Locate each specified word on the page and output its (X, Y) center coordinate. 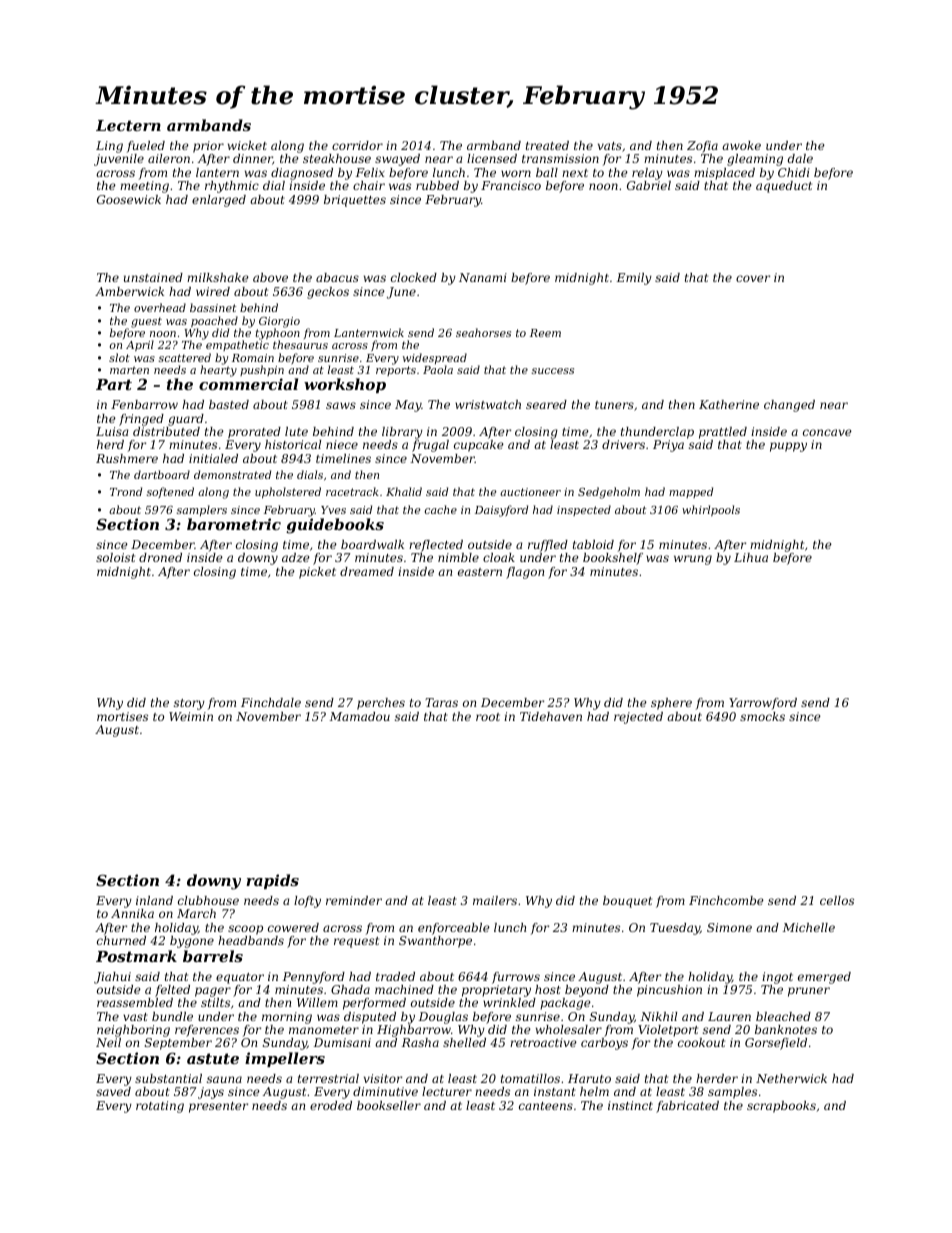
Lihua (751, 557)
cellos (837, 900)
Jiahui (112, 978)
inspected (584, 510)
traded (395, 976)
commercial (248, 384)
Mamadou (360, 716)
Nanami (483, 277)
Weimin (191, 716)
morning (287, 1018)
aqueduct (784, 187)
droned (160, 557)
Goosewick (129, 199)
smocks (762, 716)
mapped (691, 492)
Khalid (404, 491)
